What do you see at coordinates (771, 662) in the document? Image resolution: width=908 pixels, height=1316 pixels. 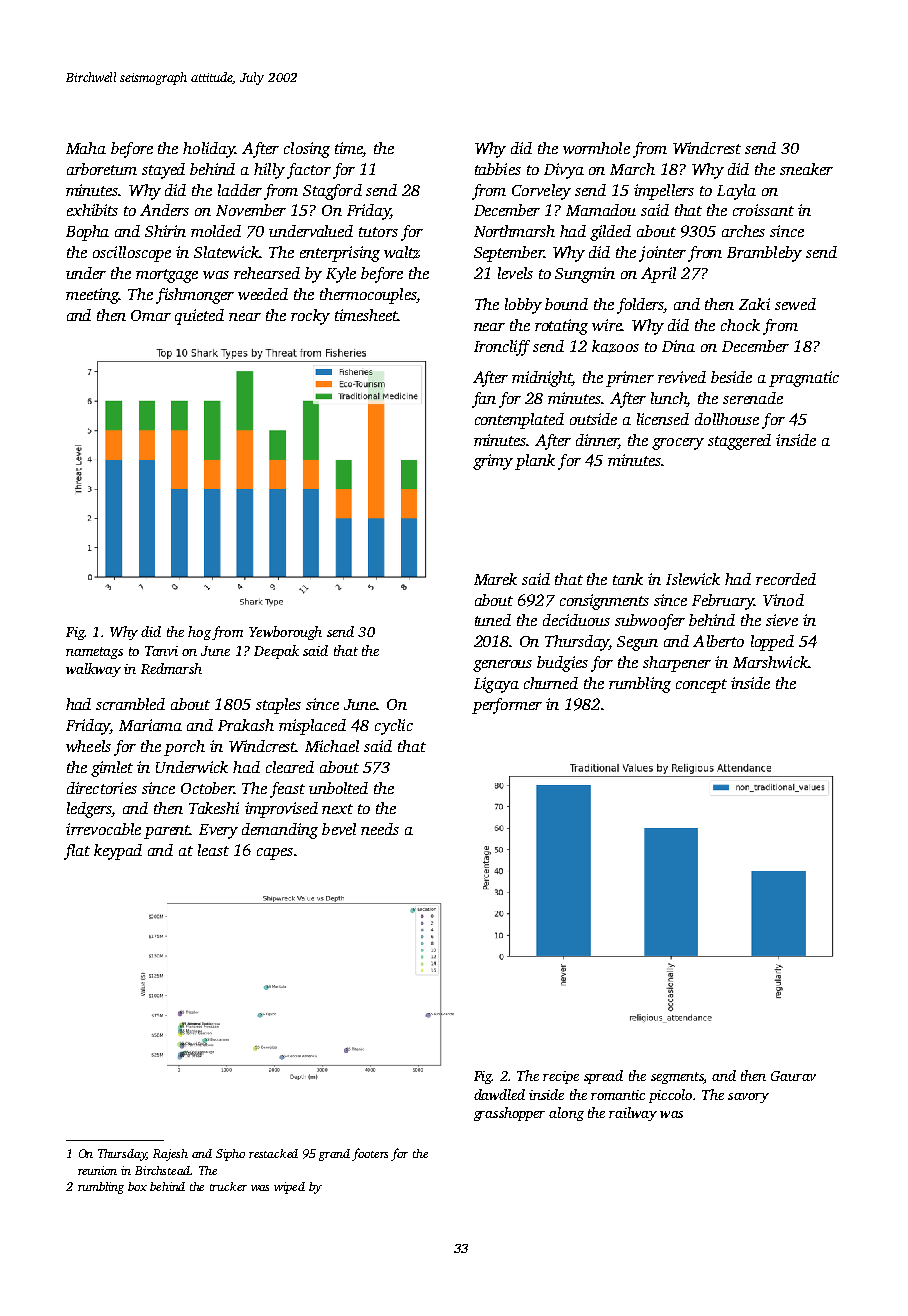 I see `Marshwick` at bounding box center [771, 662].
